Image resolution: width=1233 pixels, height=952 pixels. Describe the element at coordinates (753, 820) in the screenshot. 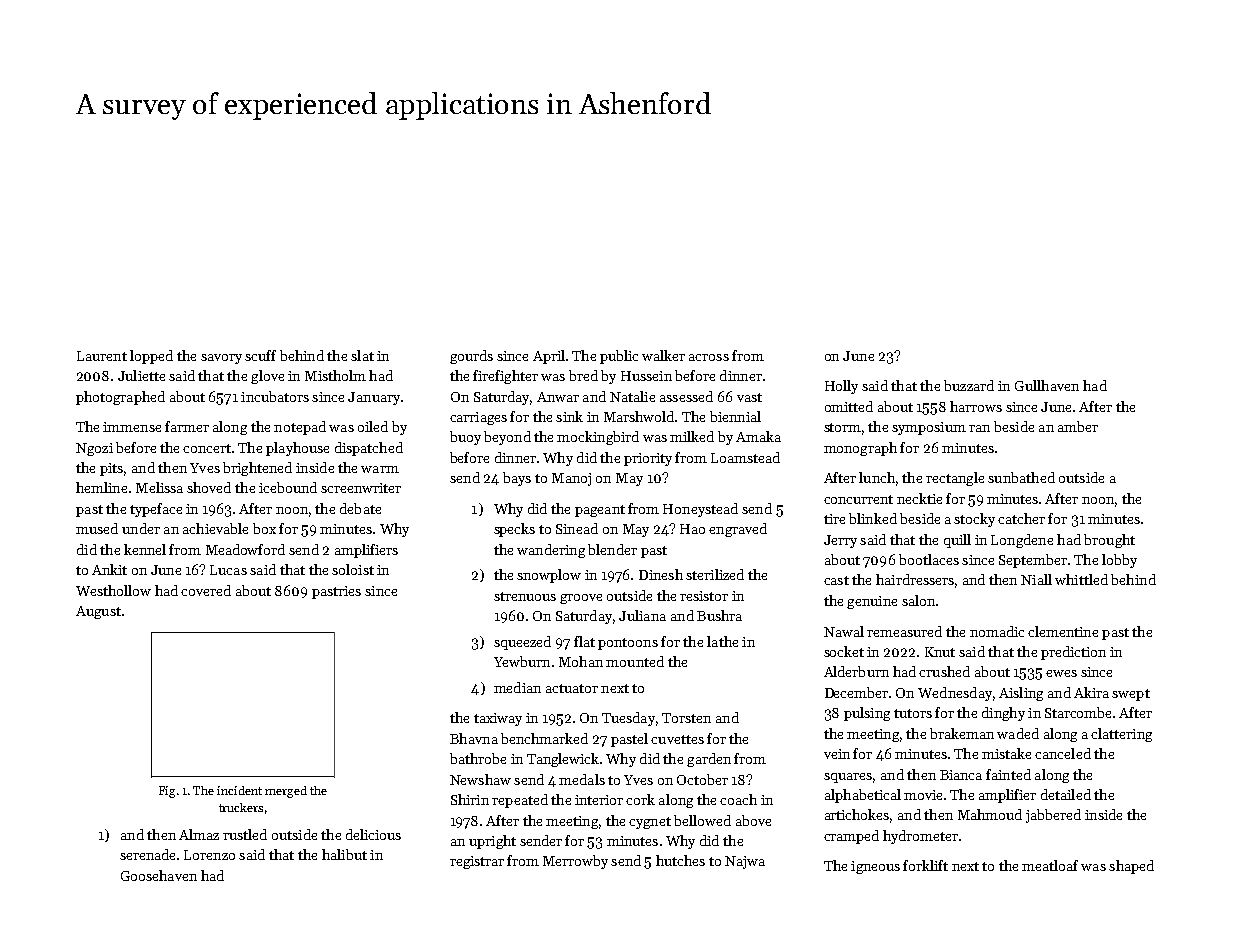

I see `above` at that location.
